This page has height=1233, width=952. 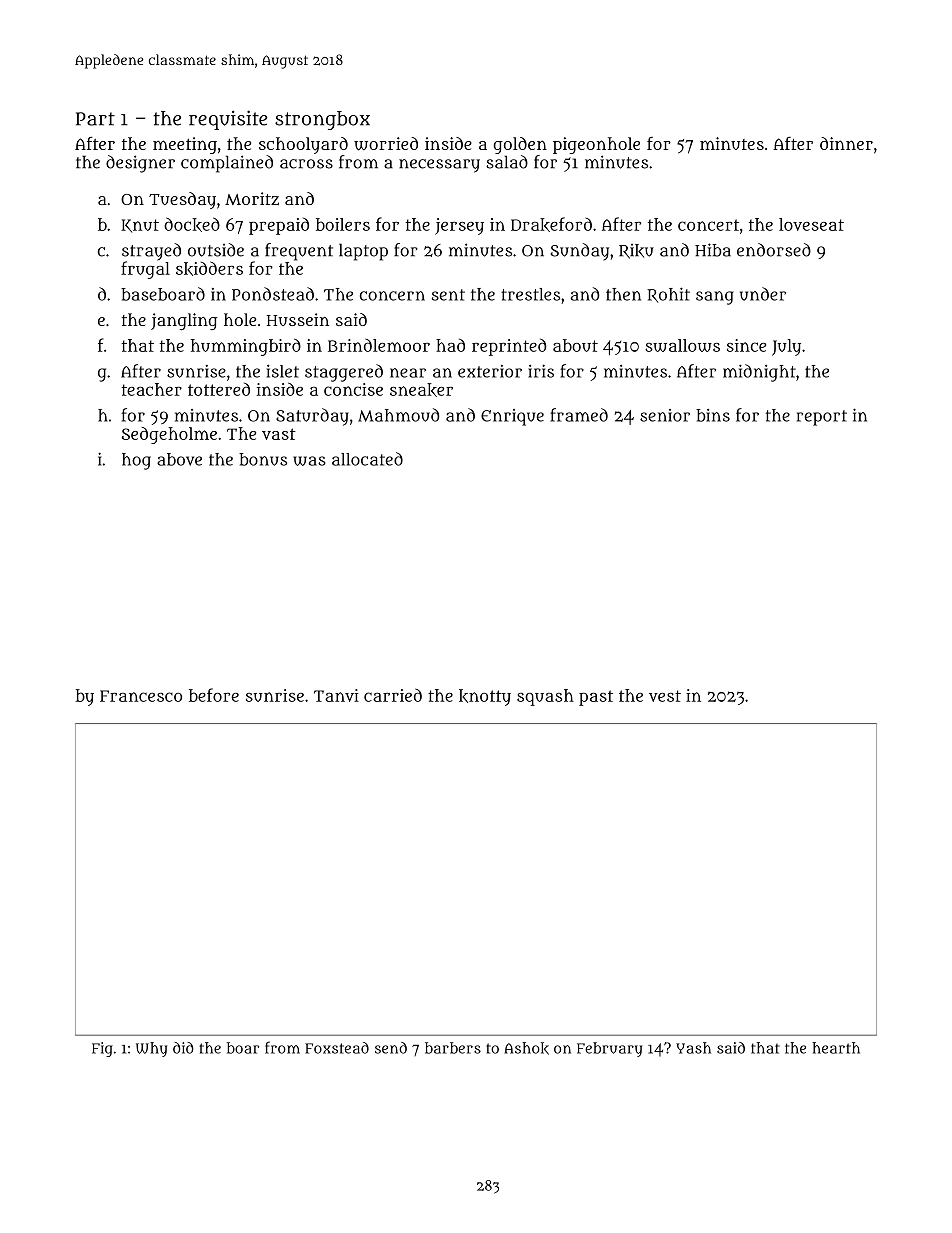 I want to click on dinner, so click(x=846, y=143).
